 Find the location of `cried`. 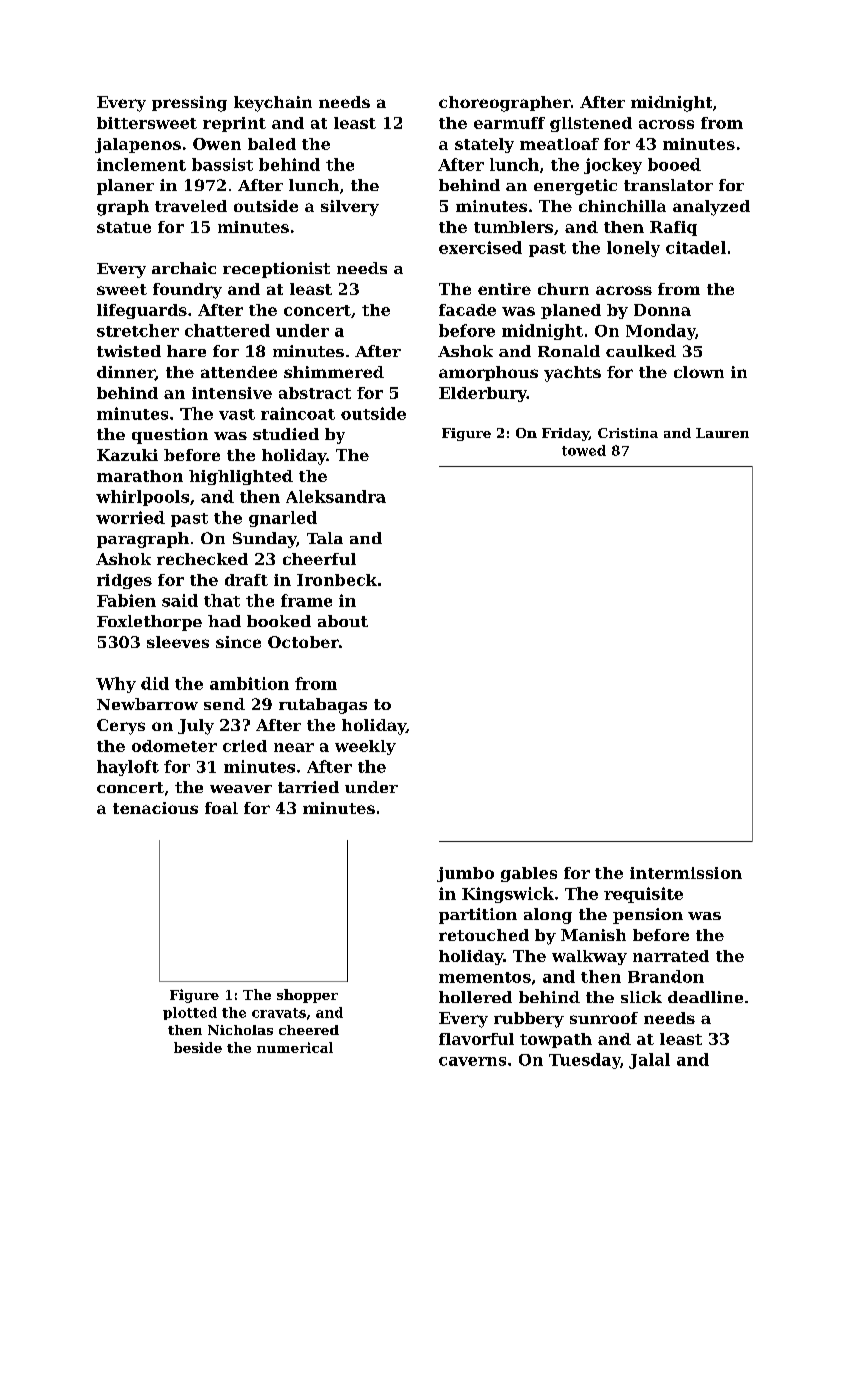

cried is located at coordinates (245, 746).
